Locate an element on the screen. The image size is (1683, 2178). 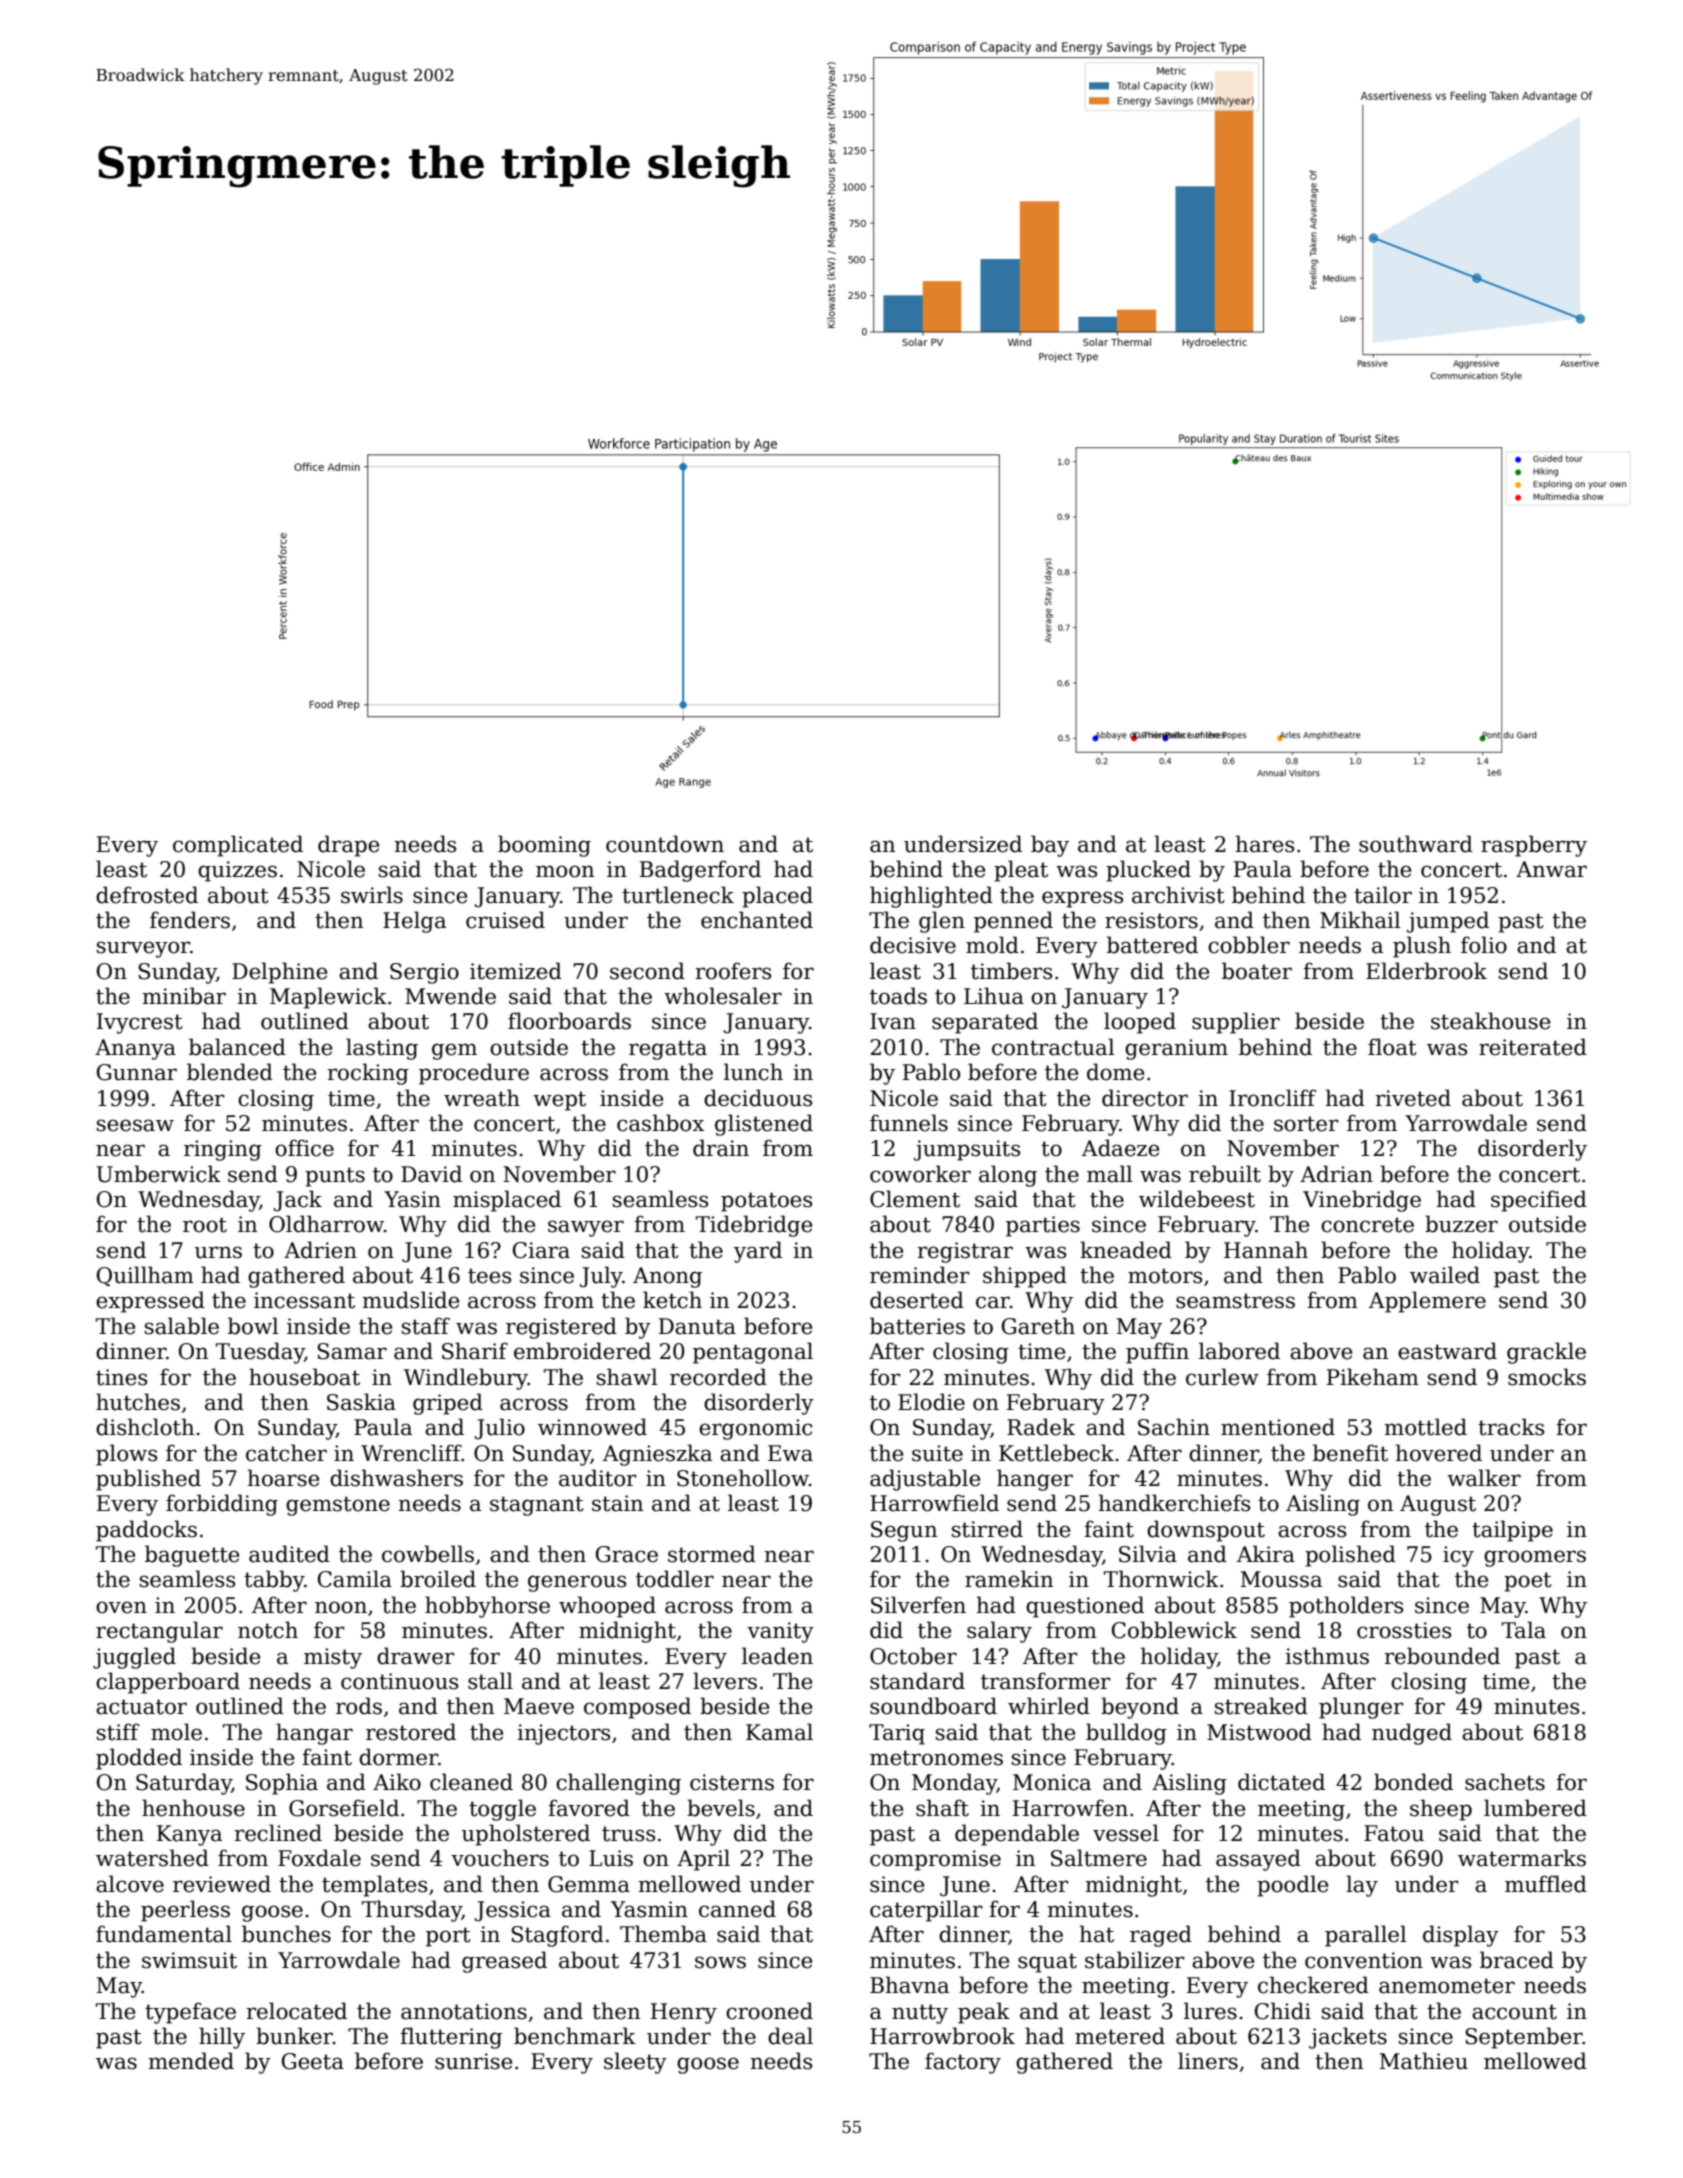
Ivan is located at coordinates (893, 1021).
